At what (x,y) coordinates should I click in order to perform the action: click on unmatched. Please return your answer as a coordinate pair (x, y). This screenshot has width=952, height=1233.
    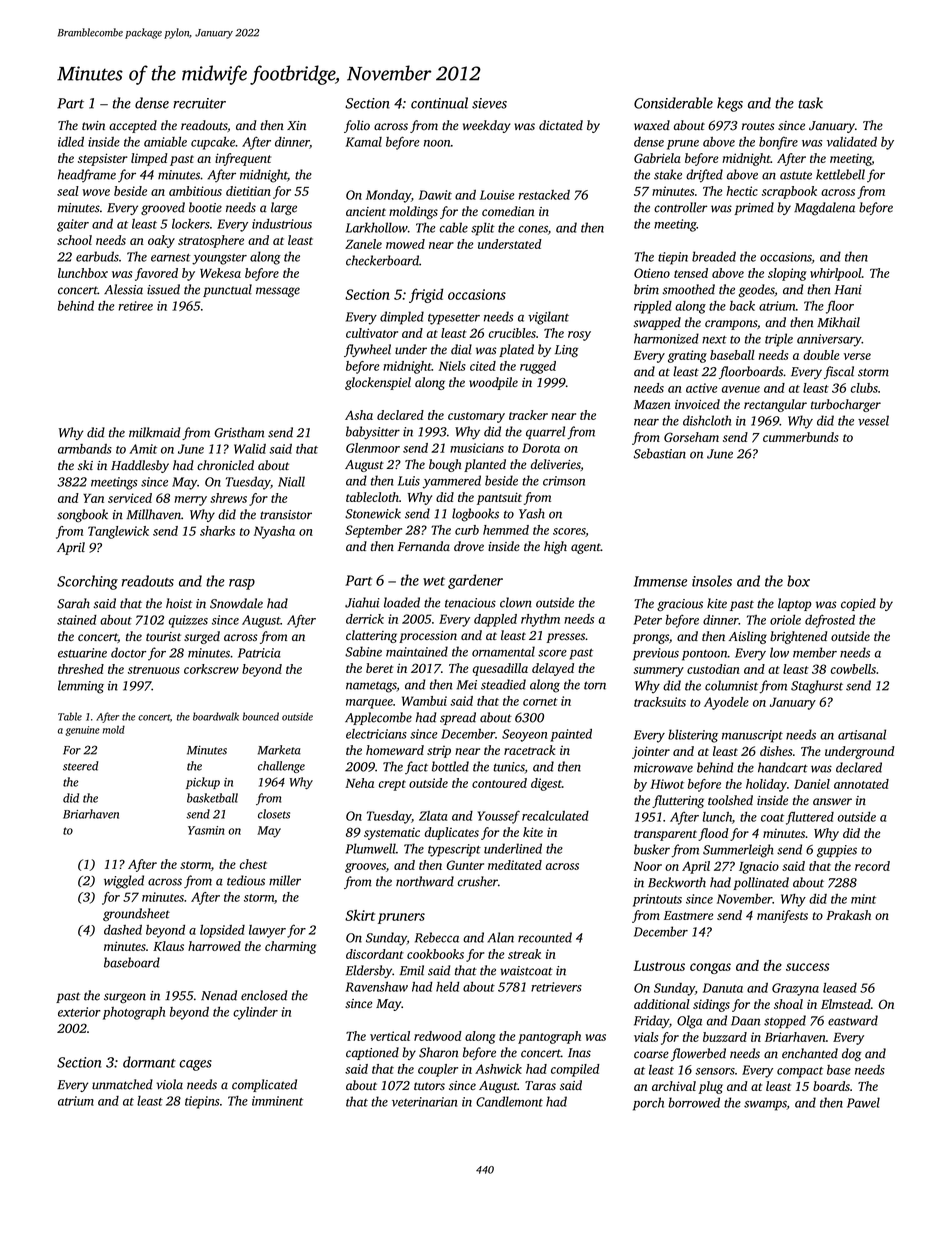
    Looking at the image, I should click on (122, 1084).
